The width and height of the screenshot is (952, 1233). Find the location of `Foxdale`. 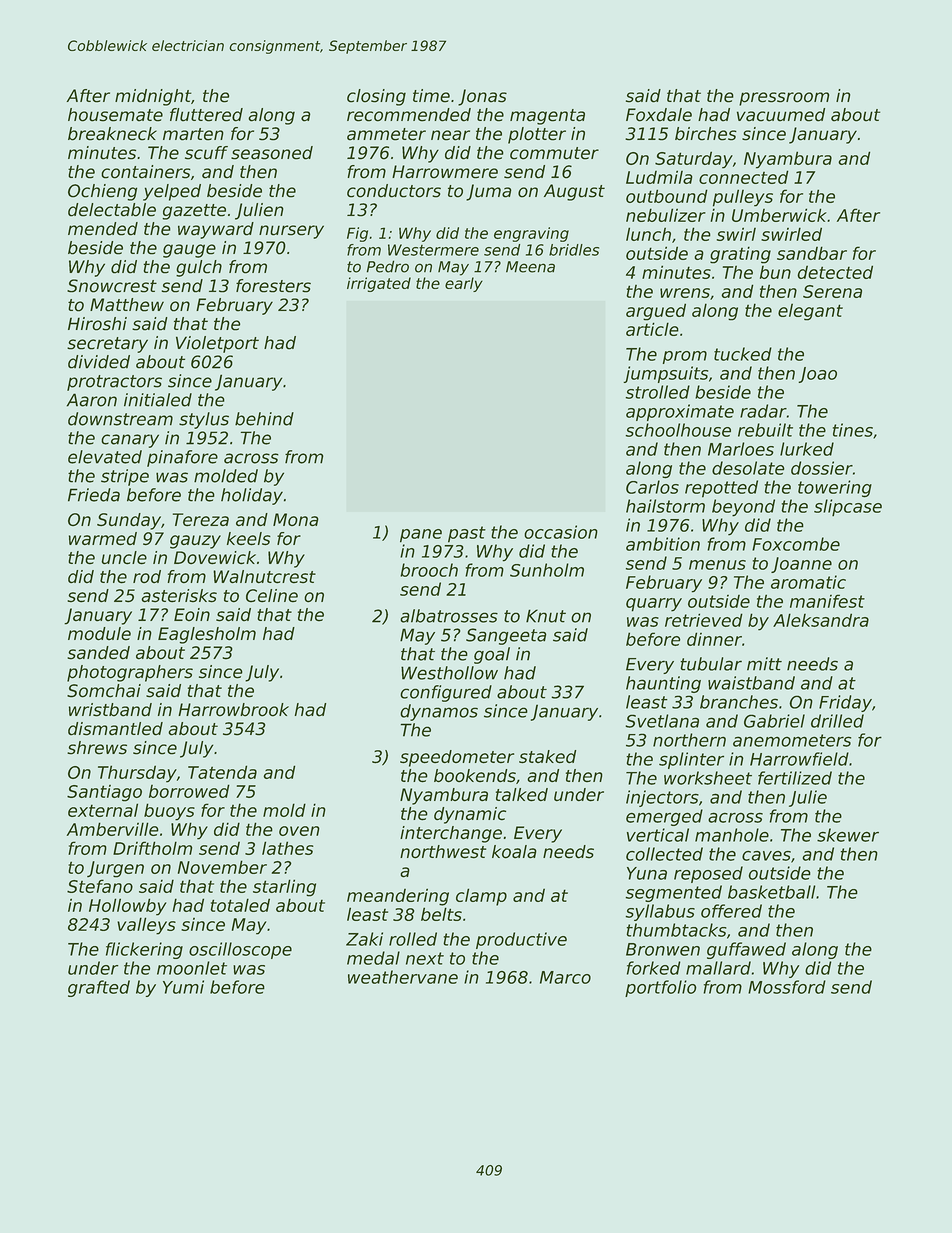

Foxdale is located at coordinates (659, 115).
